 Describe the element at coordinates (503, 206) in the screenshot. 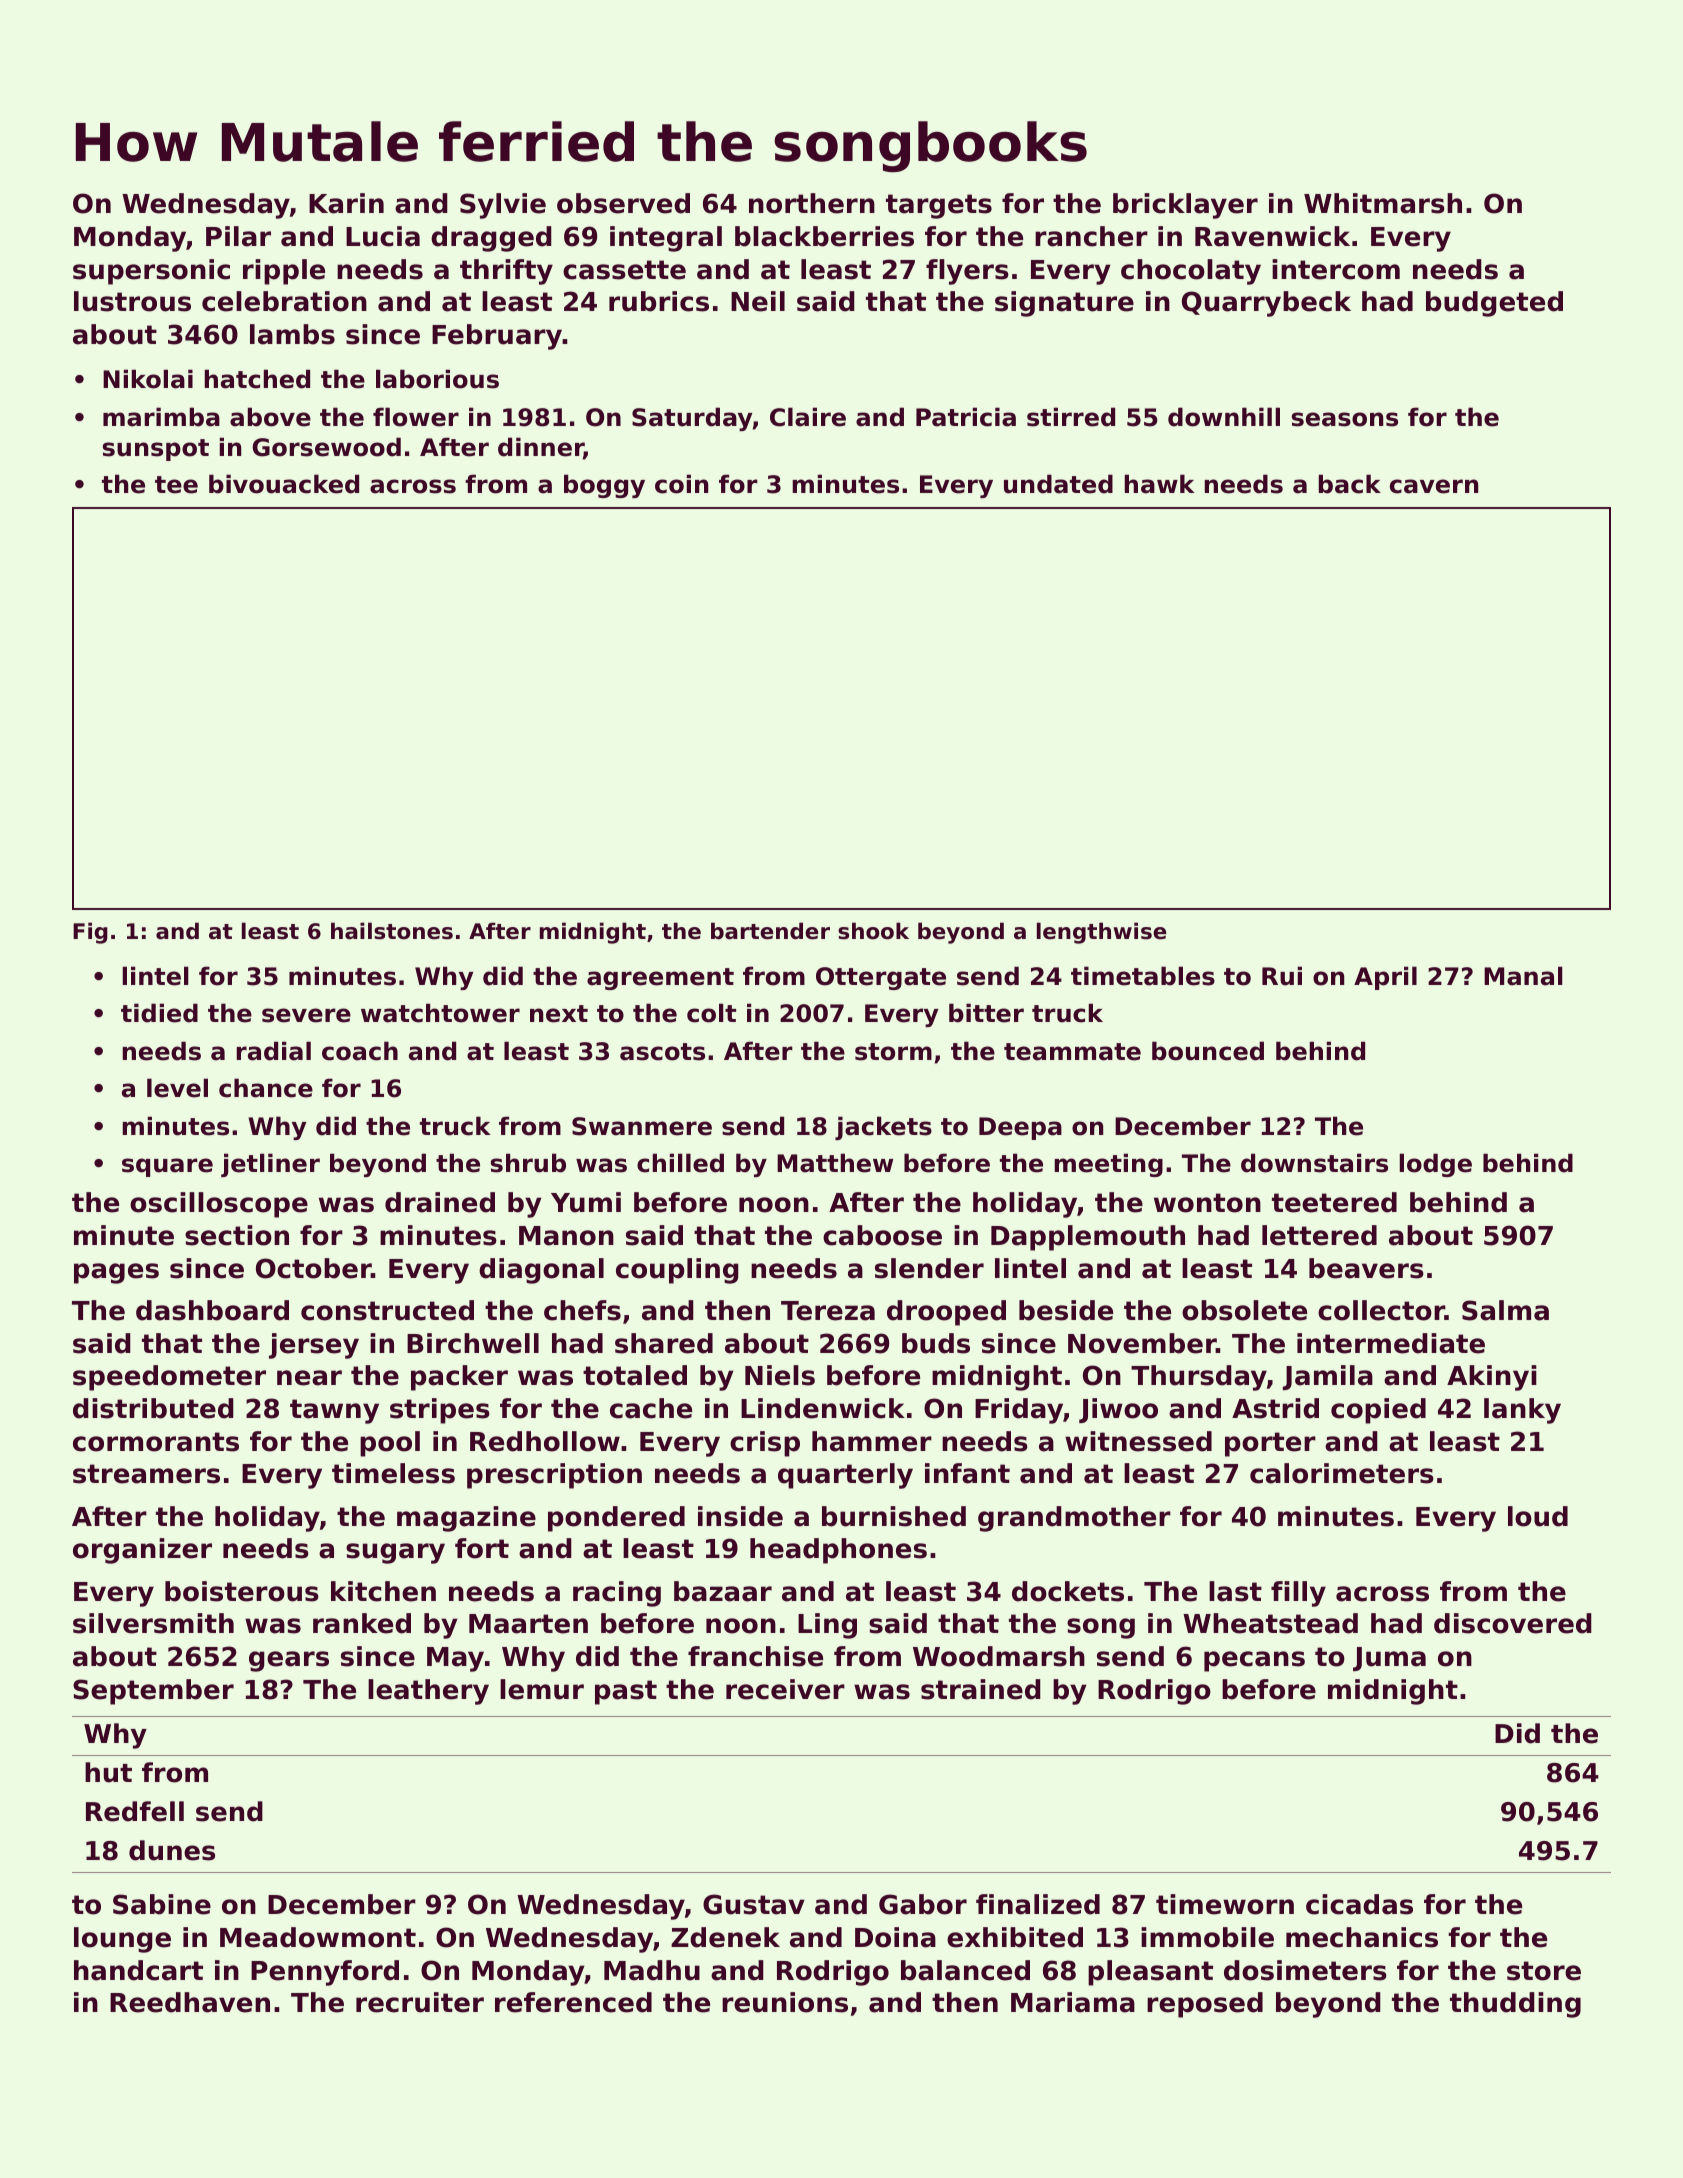

I see `Sylvie` at that location.
